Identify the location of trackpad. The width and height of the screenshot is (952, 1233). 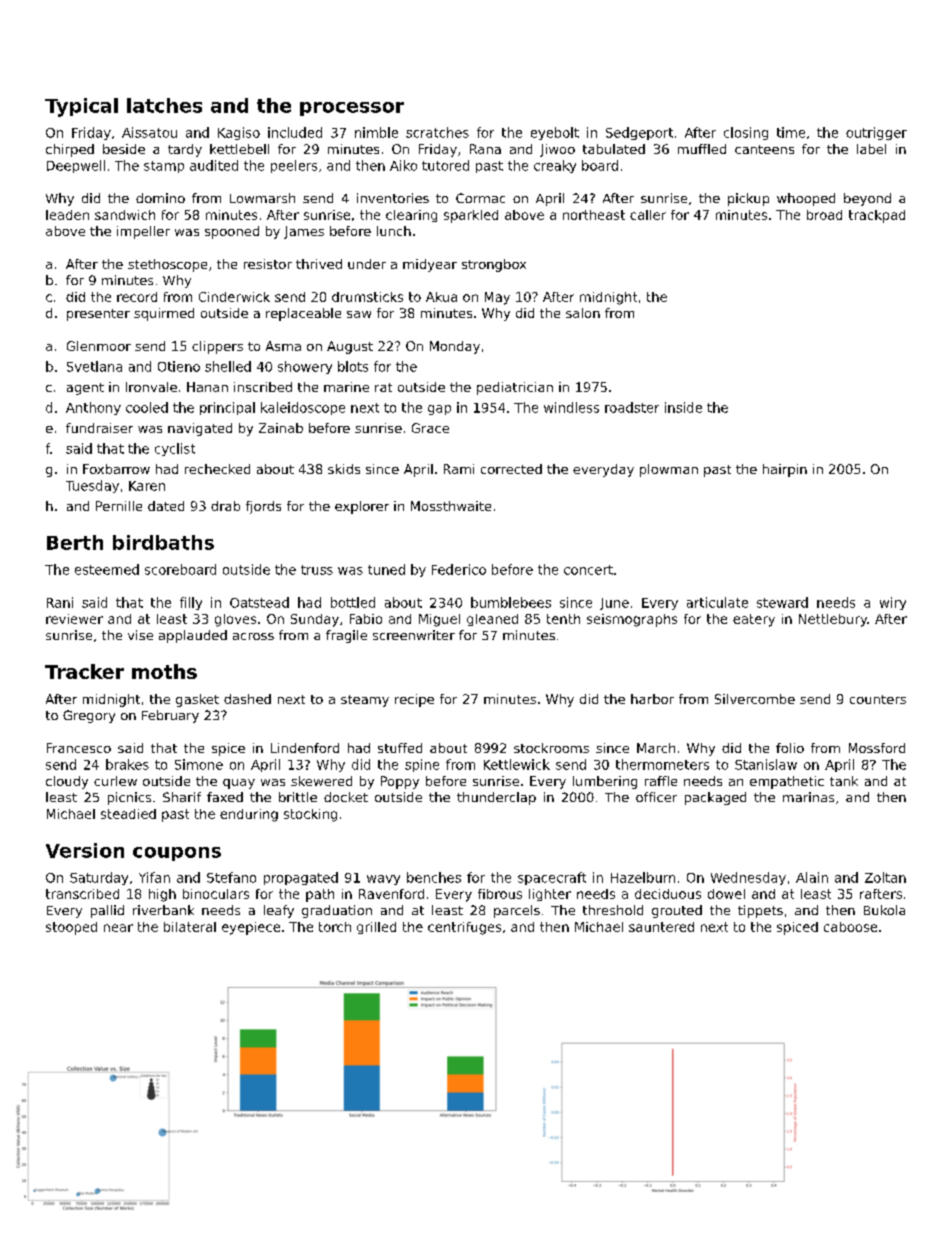
(877, 216).
